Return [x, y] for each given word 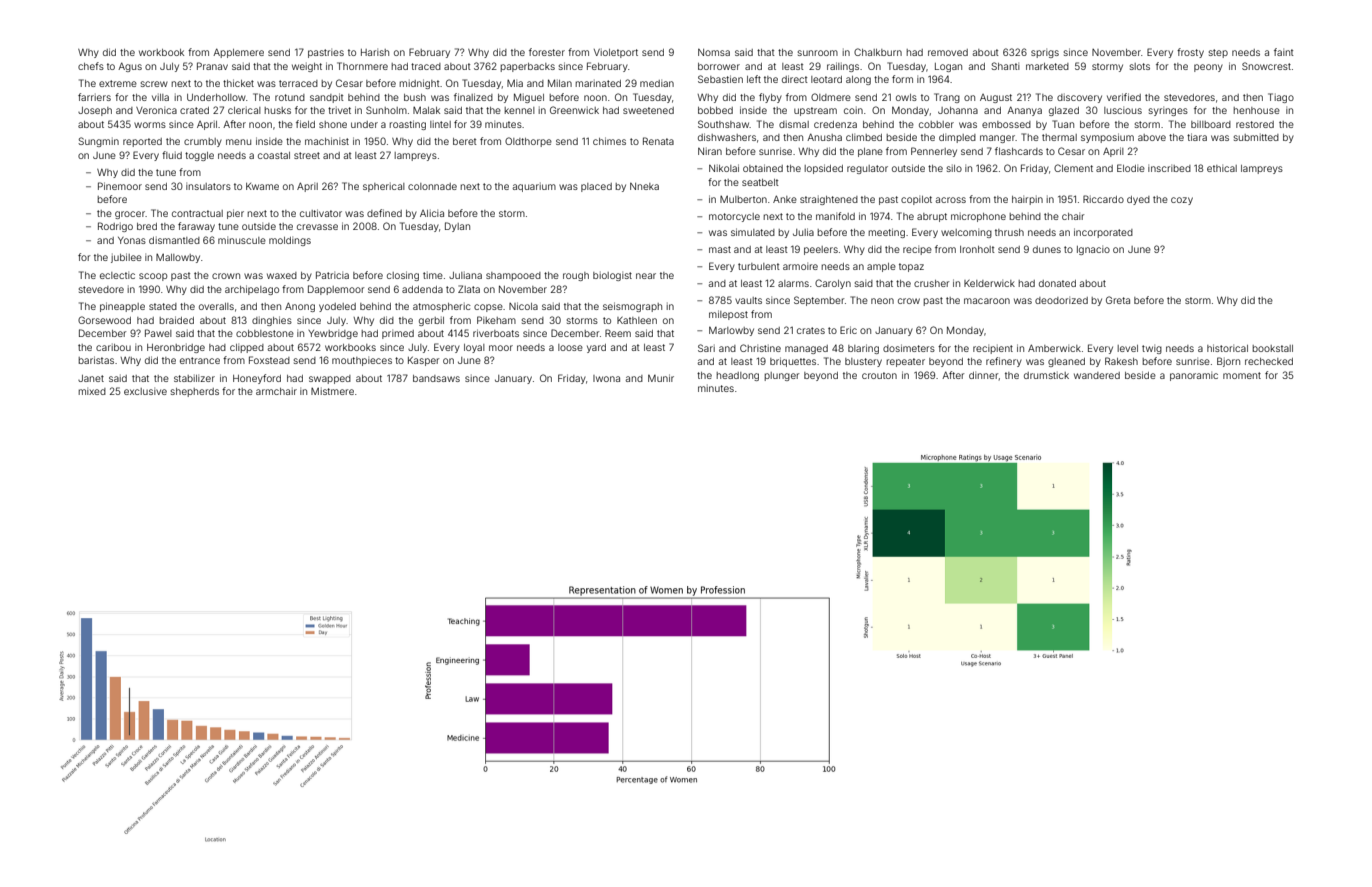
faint [1284, 52]
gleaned [1066, 362]
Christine [760, 348]
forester [547, 52]
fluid [172, 155]
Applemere [238, 53]
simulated [753, 232]
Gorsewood [104, 320]
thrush [1009, 232]
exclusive [145, 391]
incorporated [1103, 233]
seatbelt [760, 182]
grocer [130, 215]
